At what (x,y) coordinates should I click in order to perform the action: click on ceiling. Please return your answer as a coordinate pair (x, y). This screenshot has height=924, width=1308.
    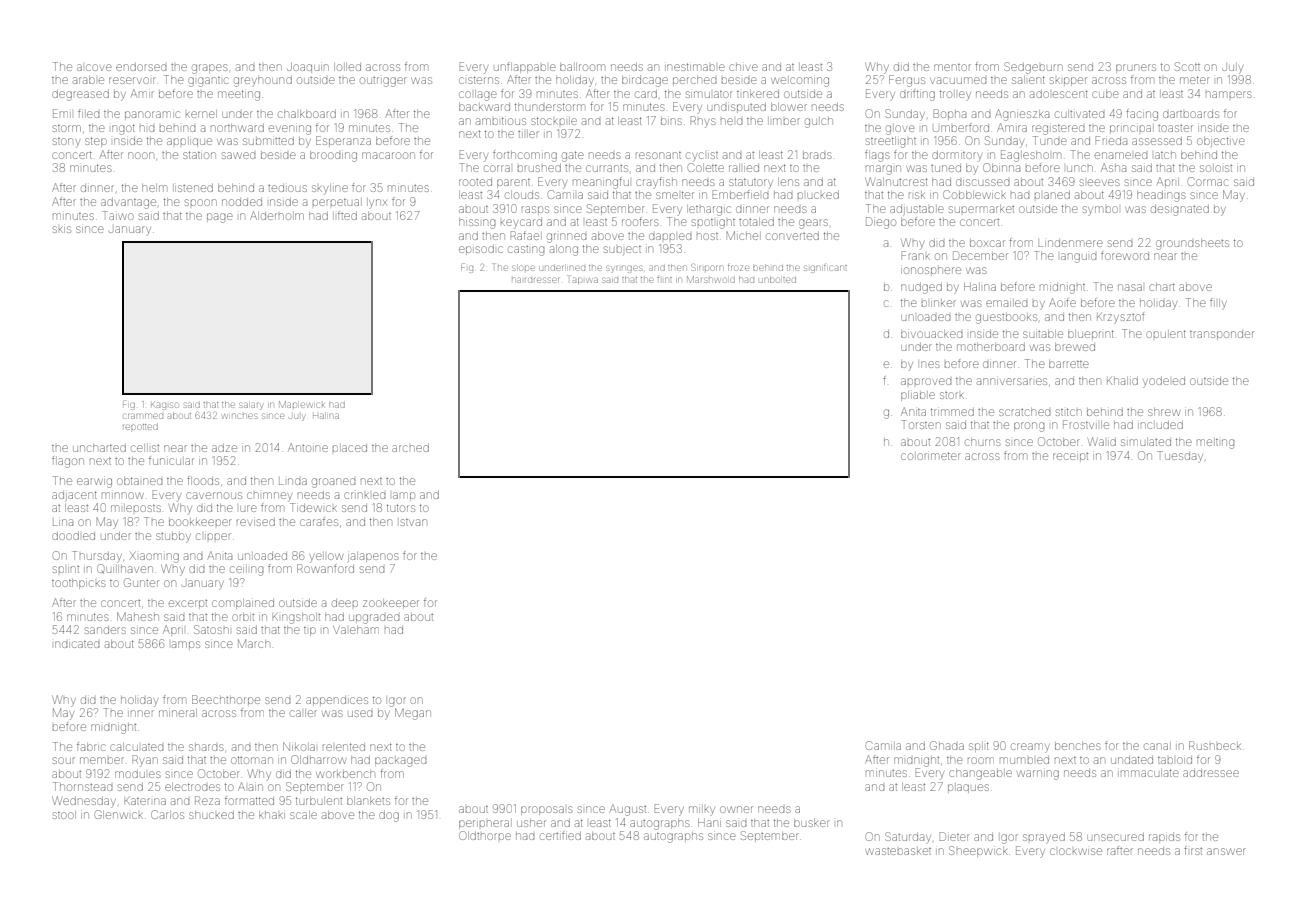
    Looking at the image, I should click on (246, 571).
